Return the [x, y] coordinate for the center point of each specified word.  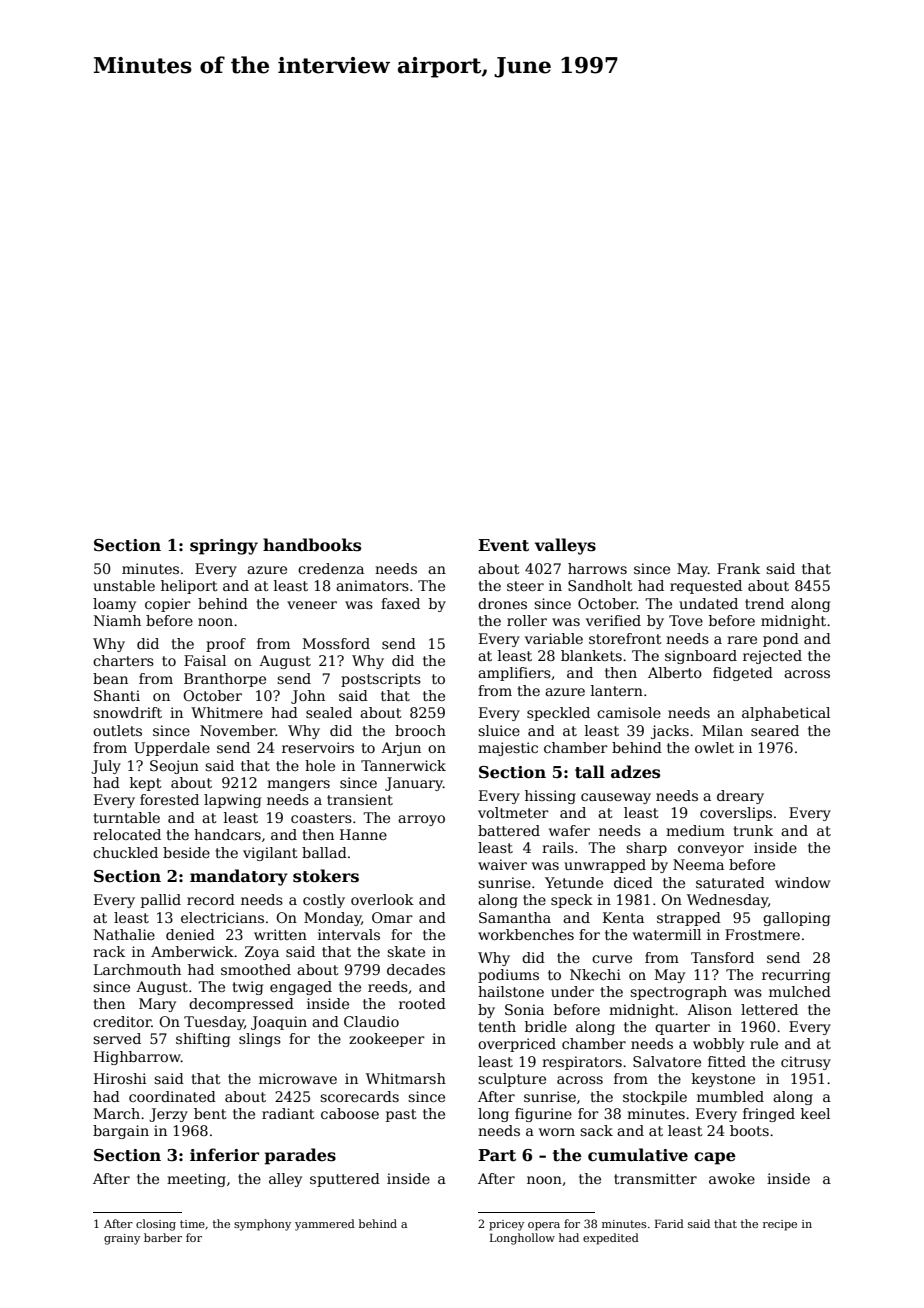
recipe [780, 1225]
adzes [635, 772]
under [572, 991]
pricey [506, 1225]
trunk [753, 830]
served [117, 1038]
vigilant [270, 854]
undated [708, 603]
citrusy [806, 1063]
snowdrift [127, 712]
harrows [597, 568]
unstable [124, 585]
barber [163, 1237]
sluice [499, 730]
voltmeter [513, 812]
